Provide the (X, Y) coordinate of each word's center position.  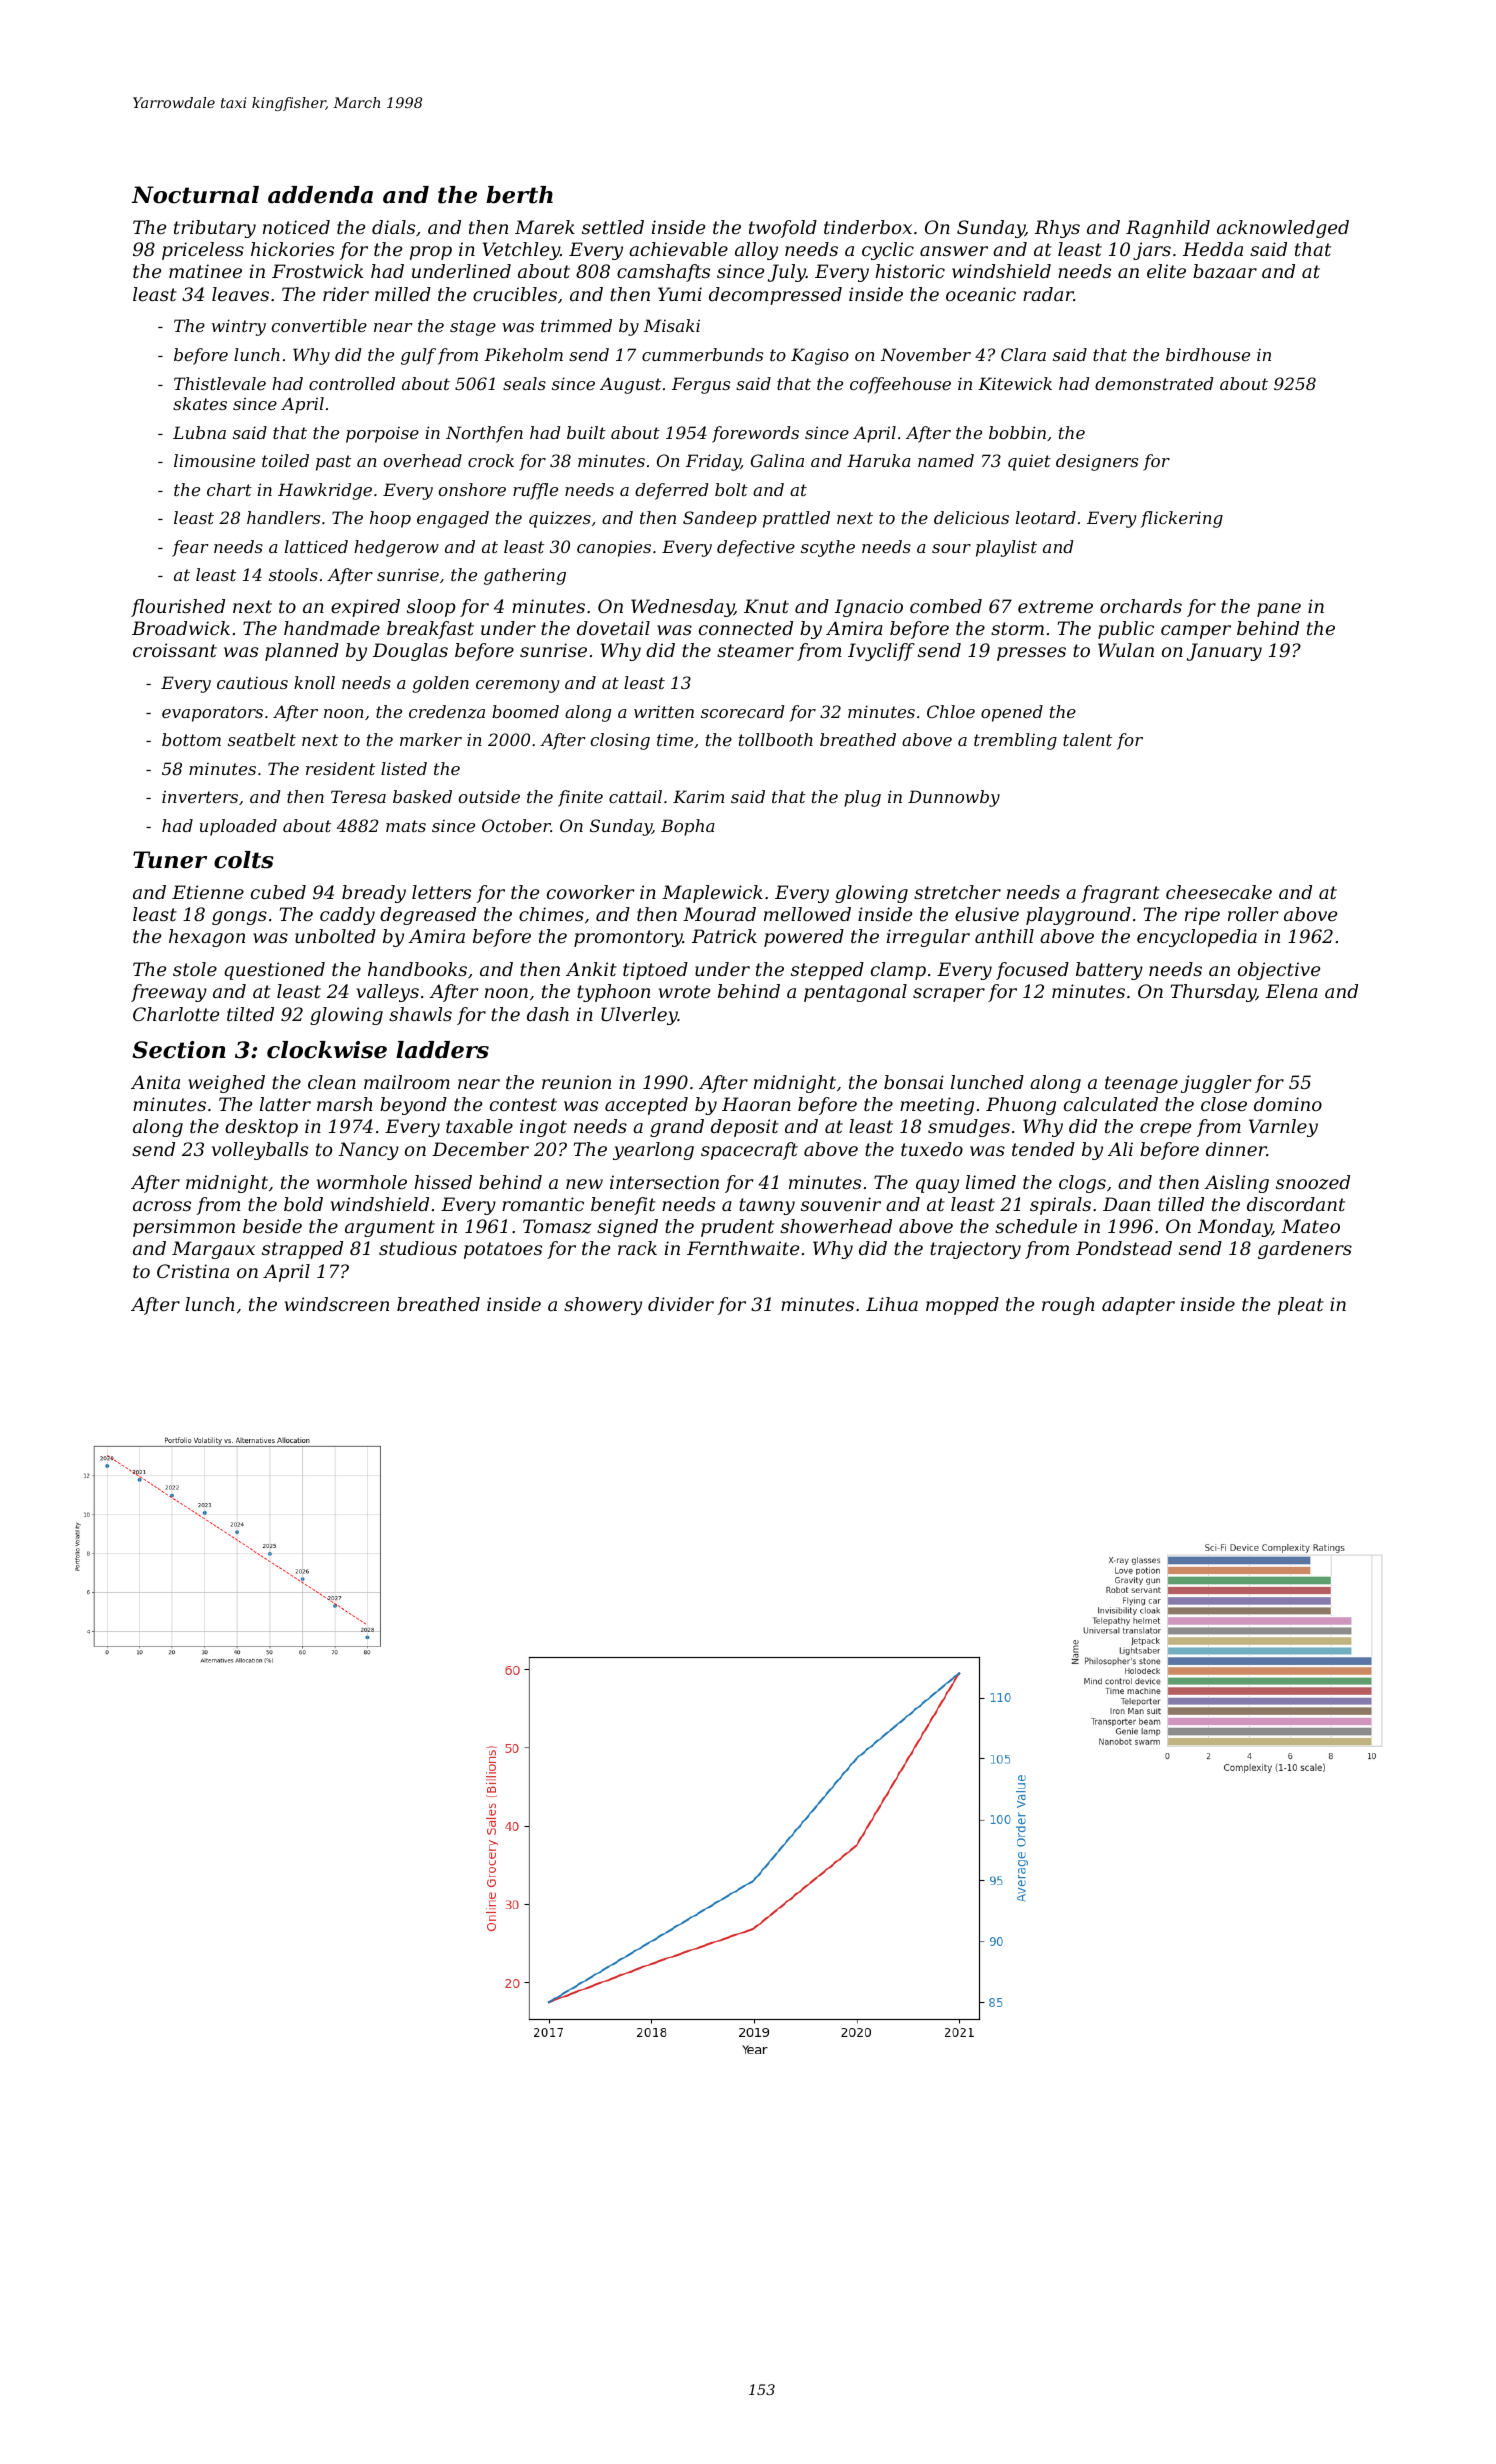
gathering (525, 576)
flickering (1182, 519)
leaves (240, 294)
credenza (447, 712)
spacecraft (749, 1151)
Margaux (213, 1250)
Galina (777, 460)
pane (1279, 610)
